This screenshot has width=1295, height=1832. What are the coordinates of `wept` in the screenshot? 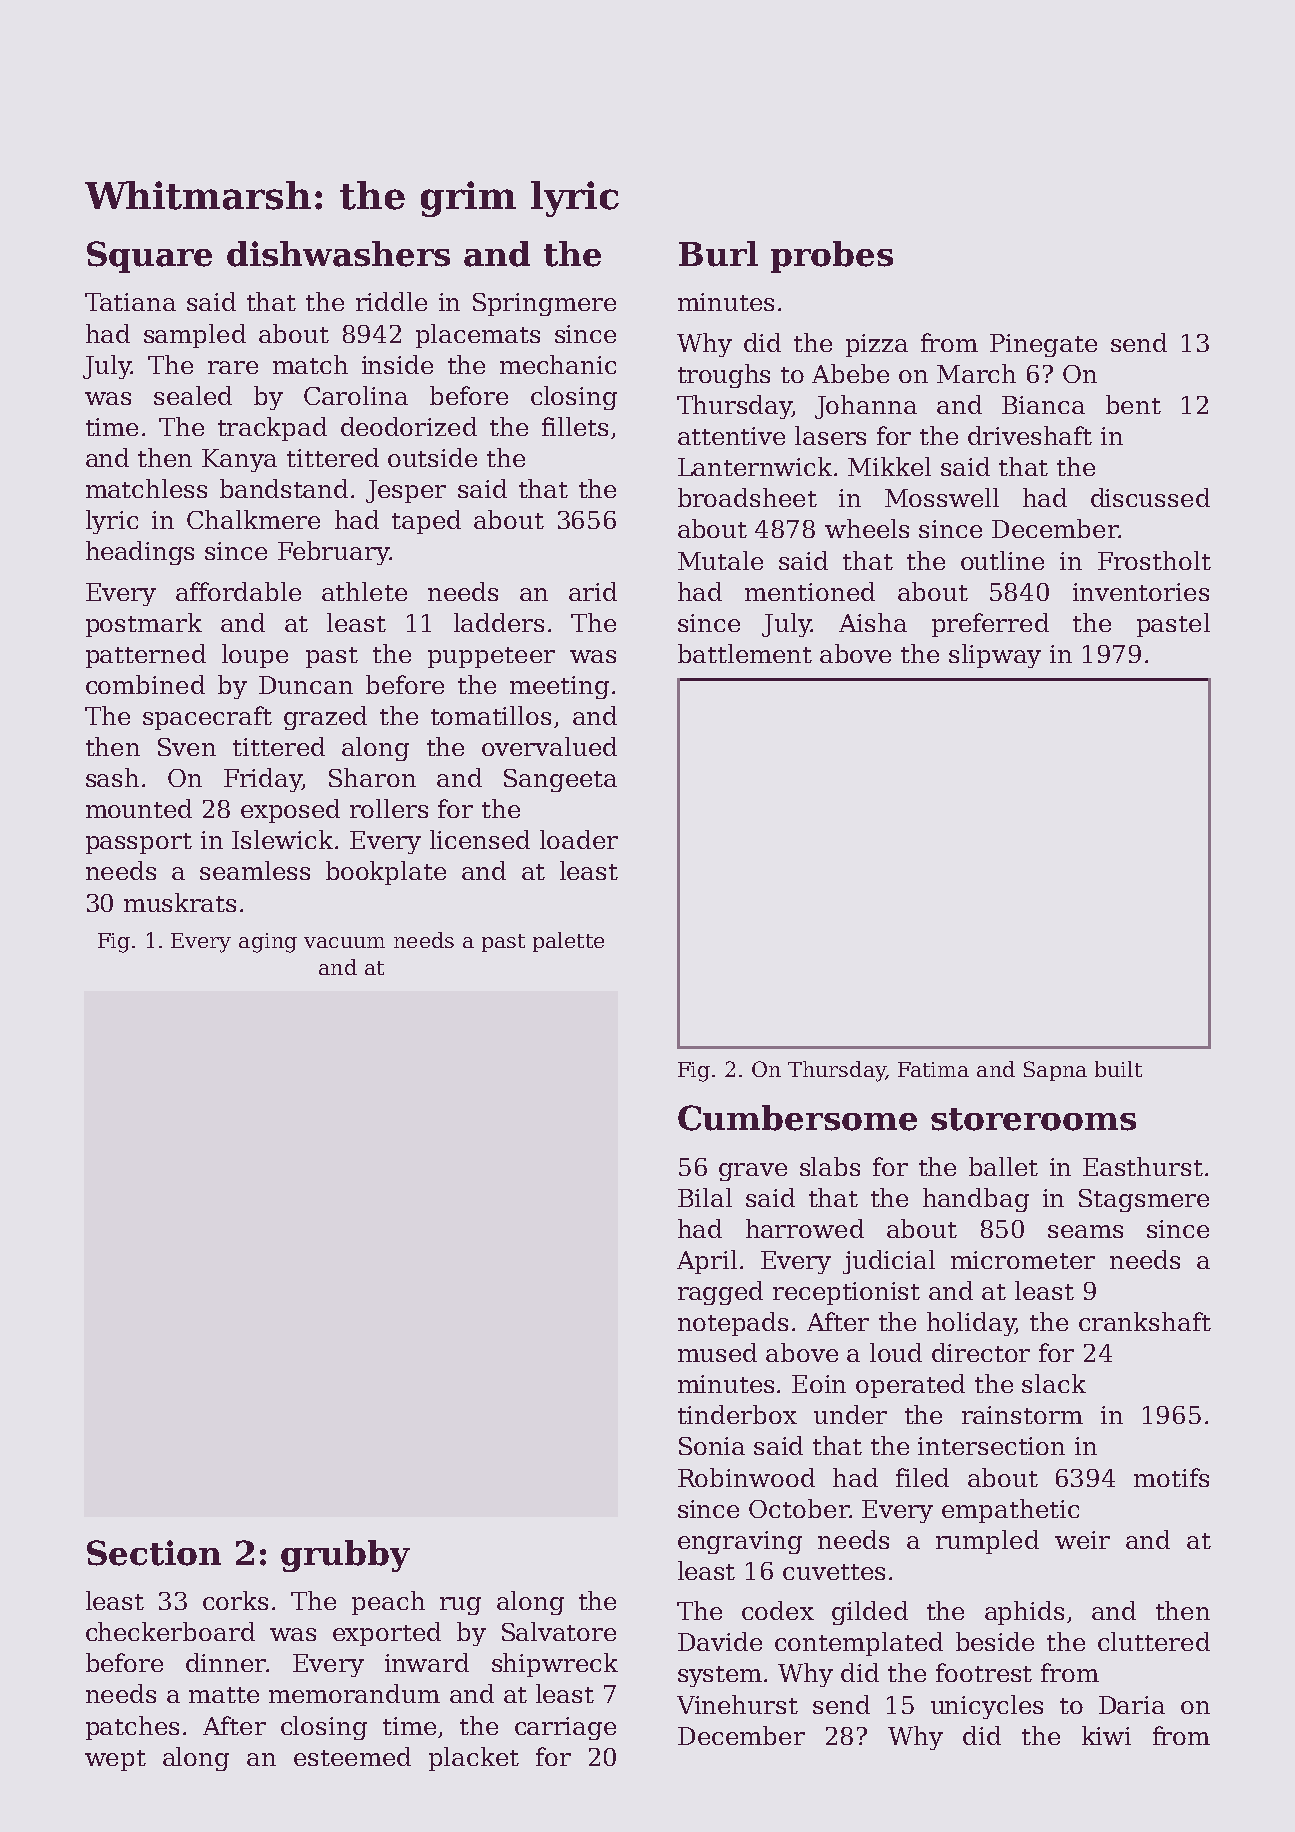 It's located at (115, 1760).
